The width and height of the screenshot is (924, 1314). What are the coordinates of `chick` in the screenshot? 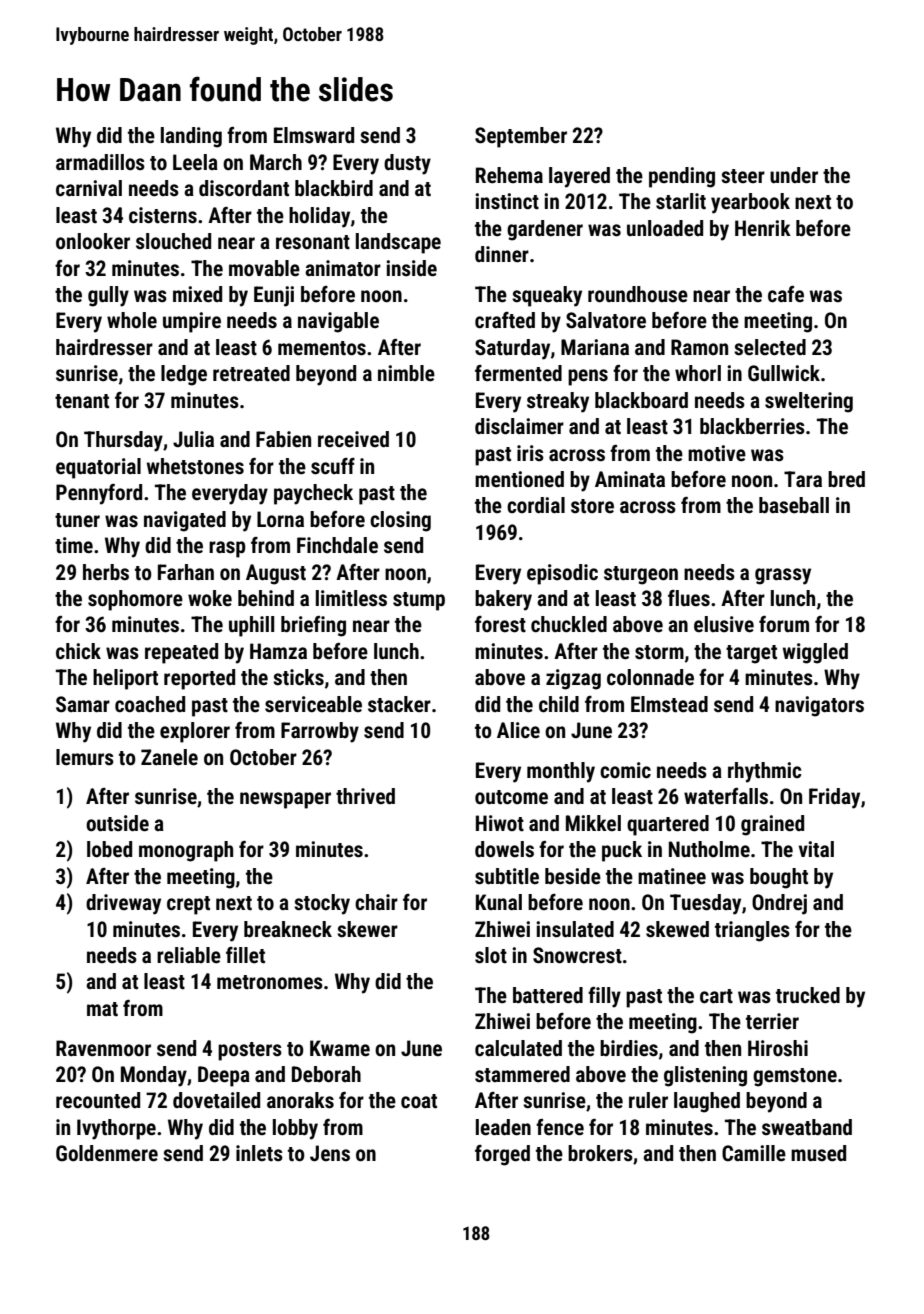 It's located at (78, 651).
